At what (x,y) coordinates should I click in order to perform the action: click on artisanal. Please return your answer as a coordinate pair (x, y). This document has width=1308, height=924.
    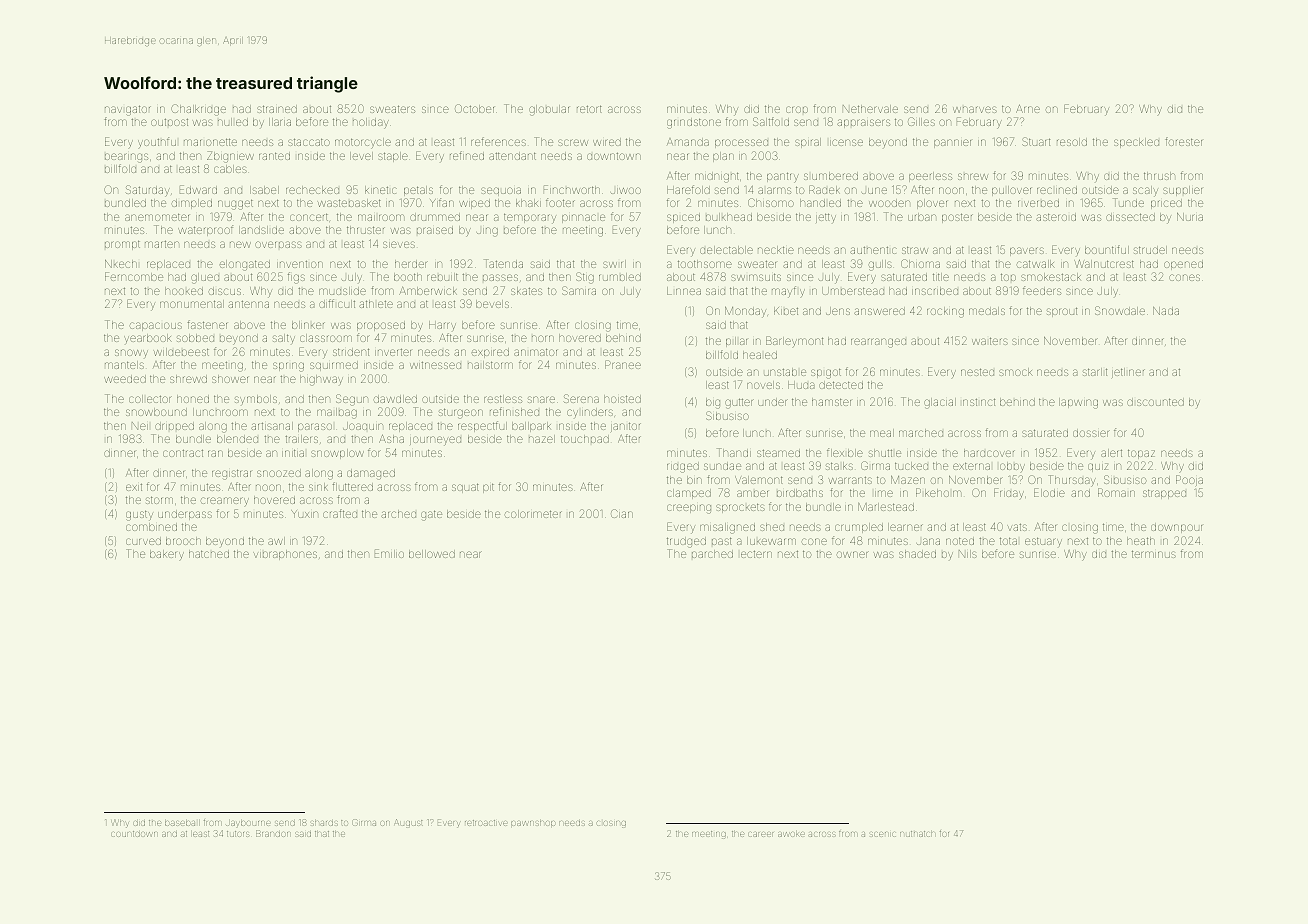
    Looking at the image, I should click on (272, 426).
